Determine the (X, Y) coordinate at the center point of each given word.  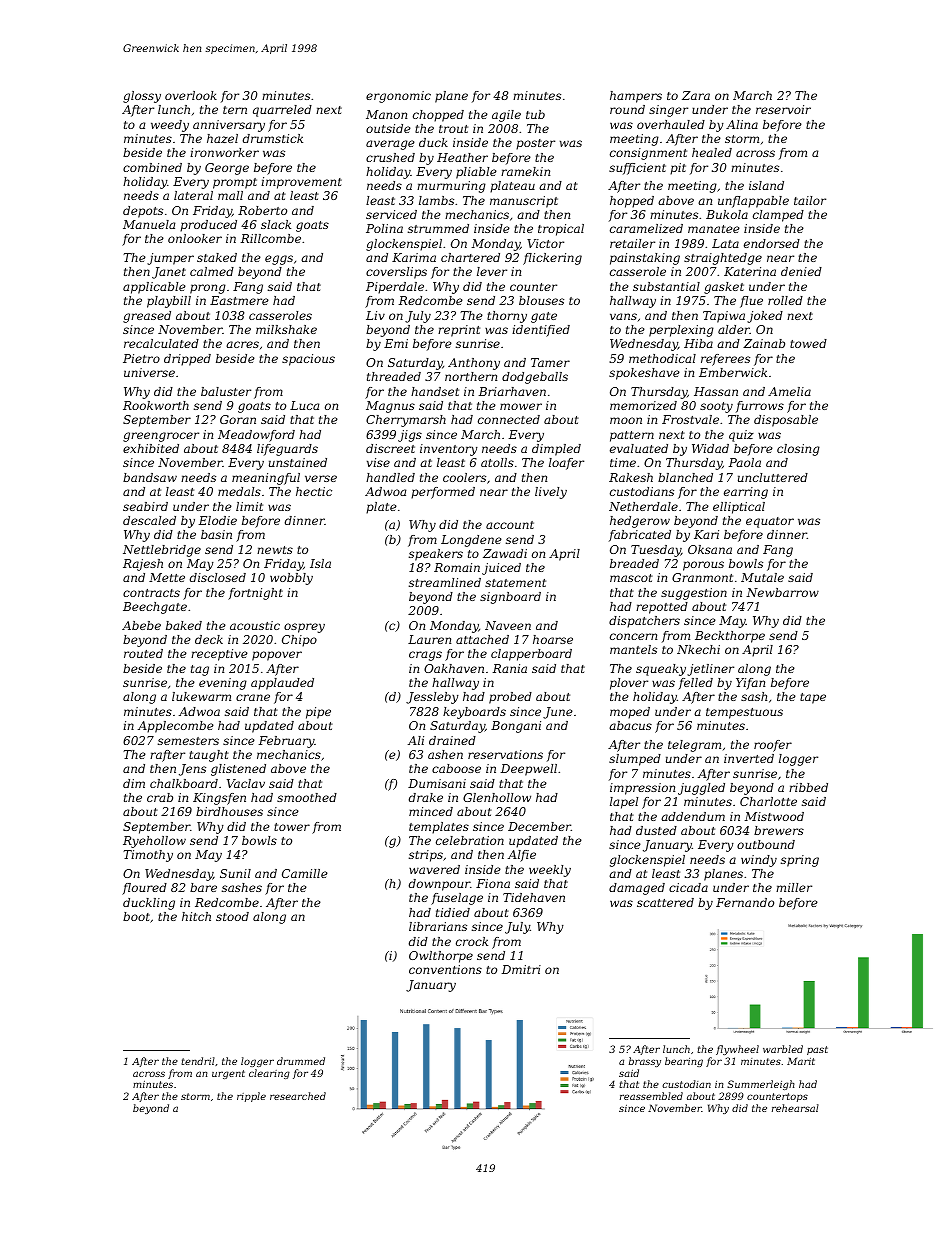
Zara (696, 95)
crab (160, 797)
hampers (636, 97)
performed (443, 493)
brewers (779, 830)
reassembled (651, 1096)
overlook (191, 95)
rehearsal (795, 1108)
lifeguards (287, 450)
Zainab (764, 343)
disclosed (218, 577)
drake (426, 797)
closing (798, 450)
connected (509, 419)
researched (298, 1096)
